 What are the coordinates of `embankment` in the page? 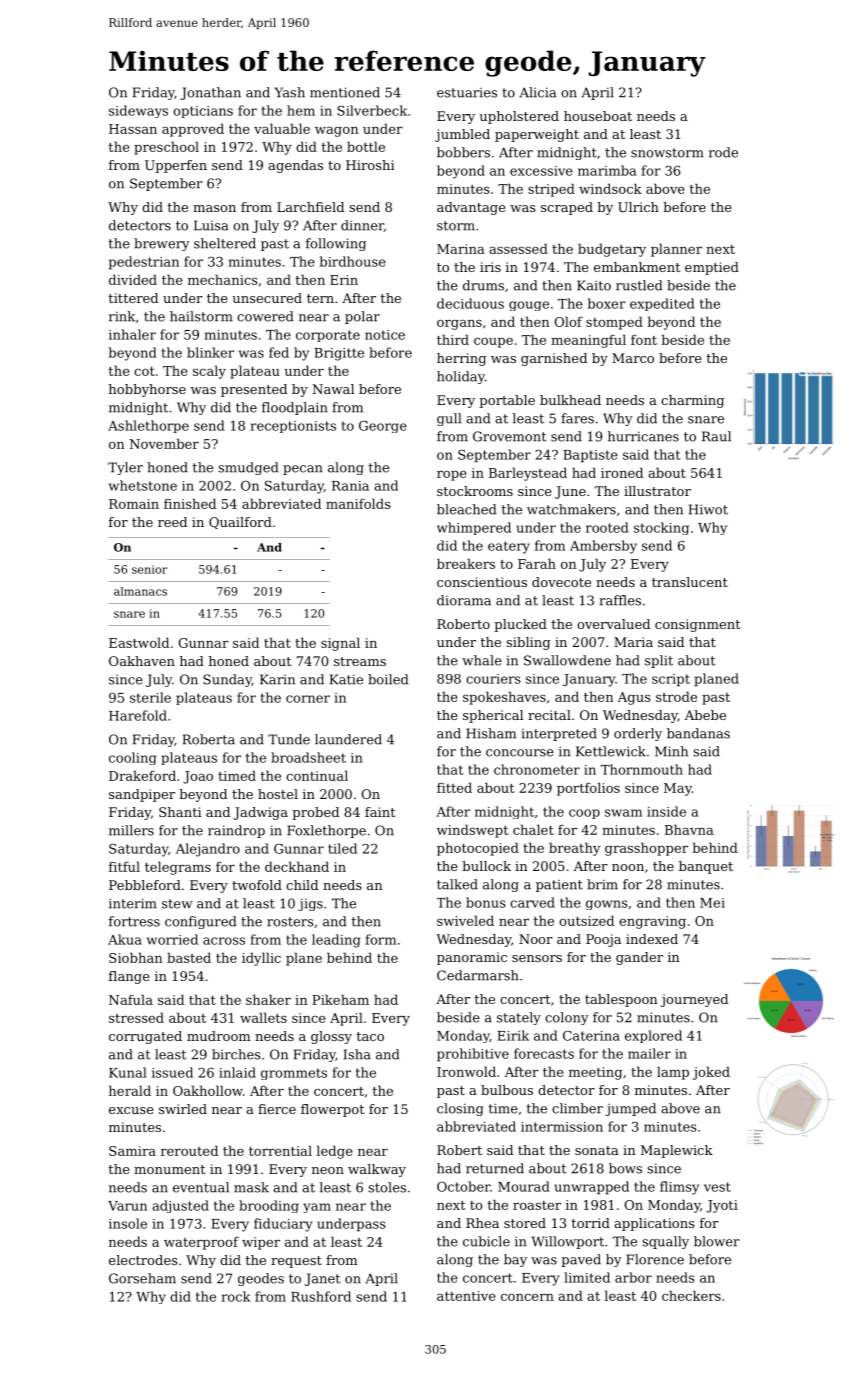 It's located at (637, 267).
